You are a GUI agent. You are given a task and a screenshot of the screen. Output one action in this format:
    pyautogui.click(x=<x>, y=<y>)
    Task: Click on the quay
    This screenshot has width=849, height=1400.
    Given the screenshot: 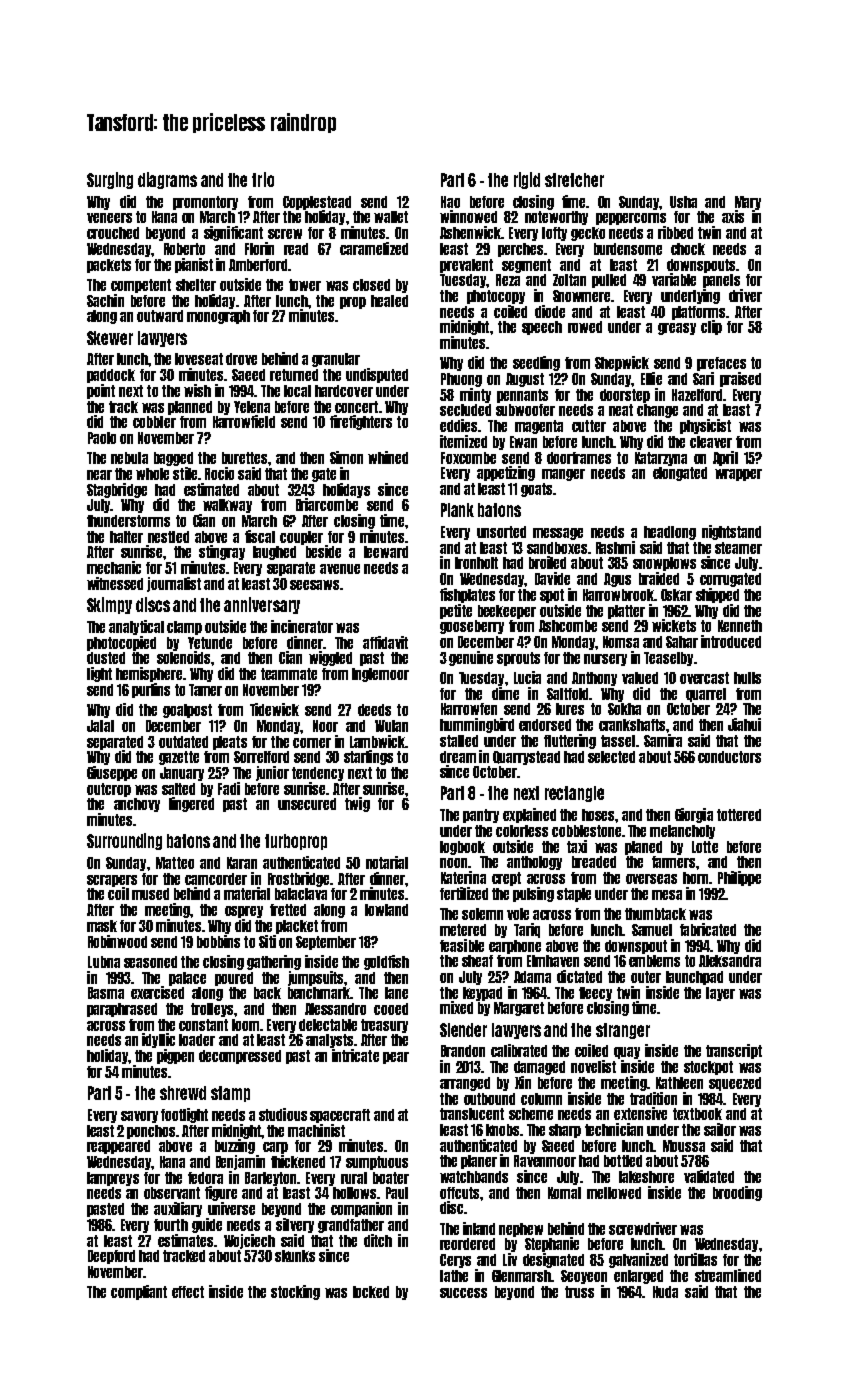 What is the action you would take?
    pyautogui.click(x=627, y=1053)
